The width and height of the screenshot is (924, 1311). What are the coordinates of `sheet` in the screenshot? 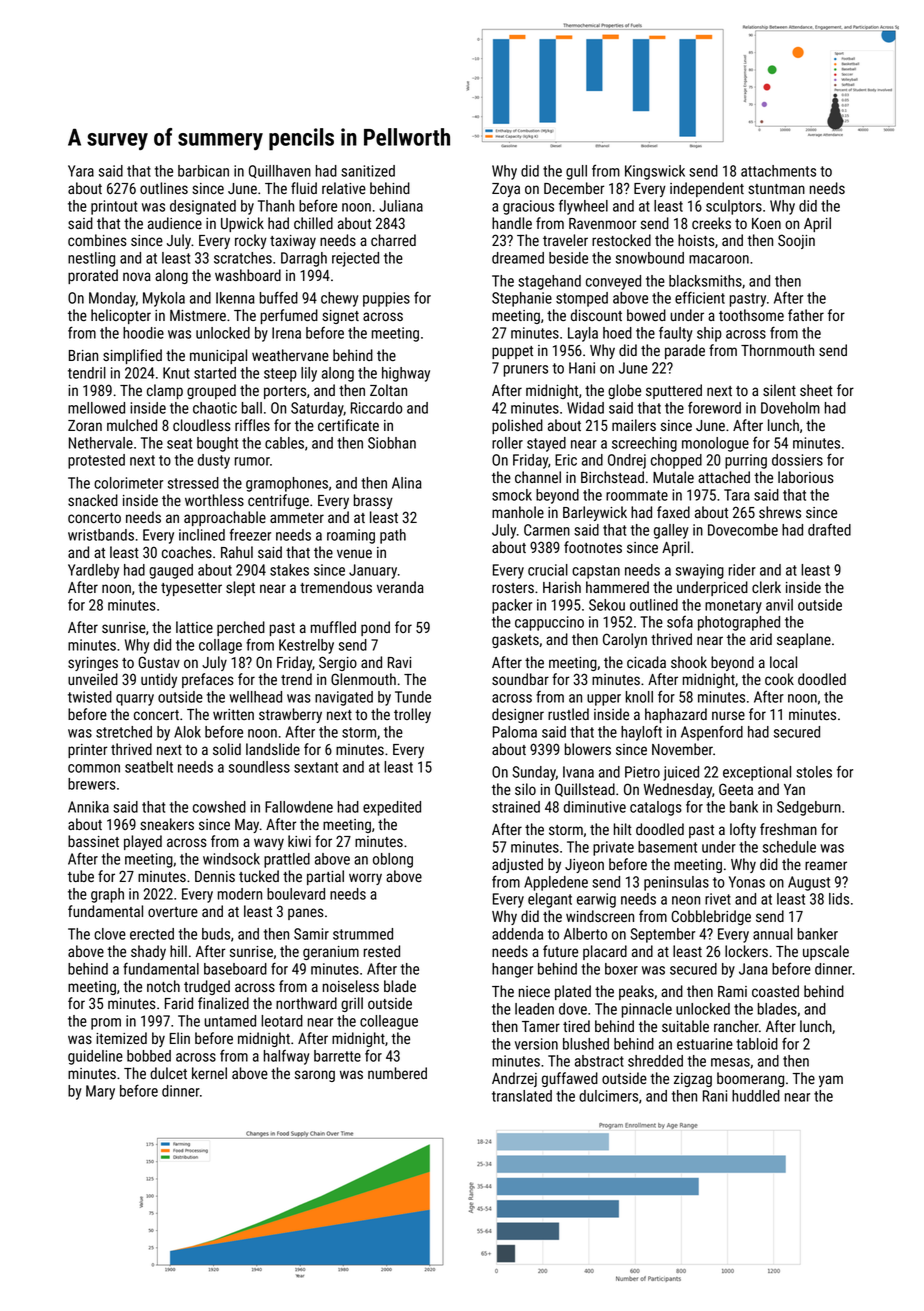 It's located at (816, 390).
